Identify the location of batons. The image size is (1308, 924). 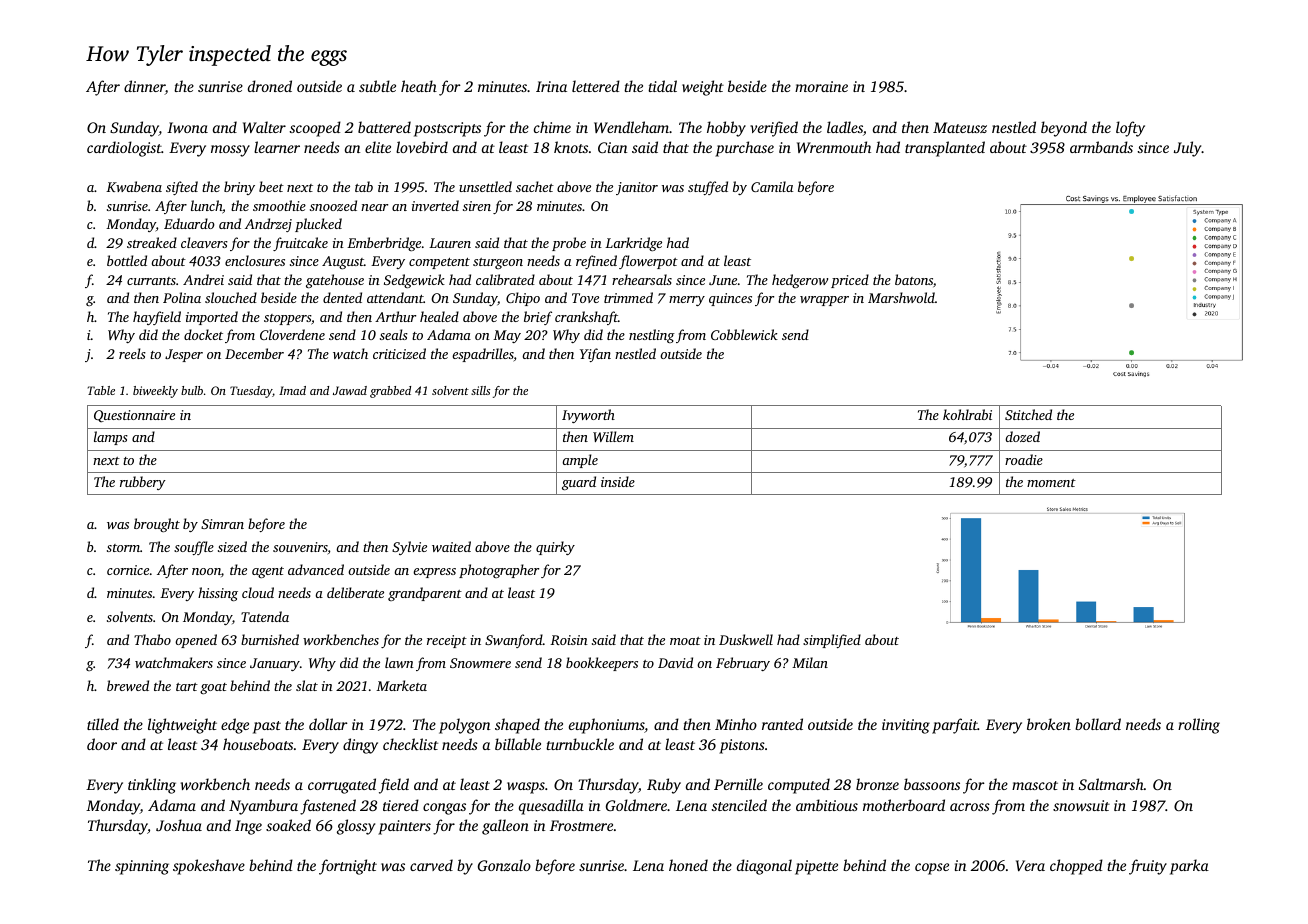
(914, 279).
